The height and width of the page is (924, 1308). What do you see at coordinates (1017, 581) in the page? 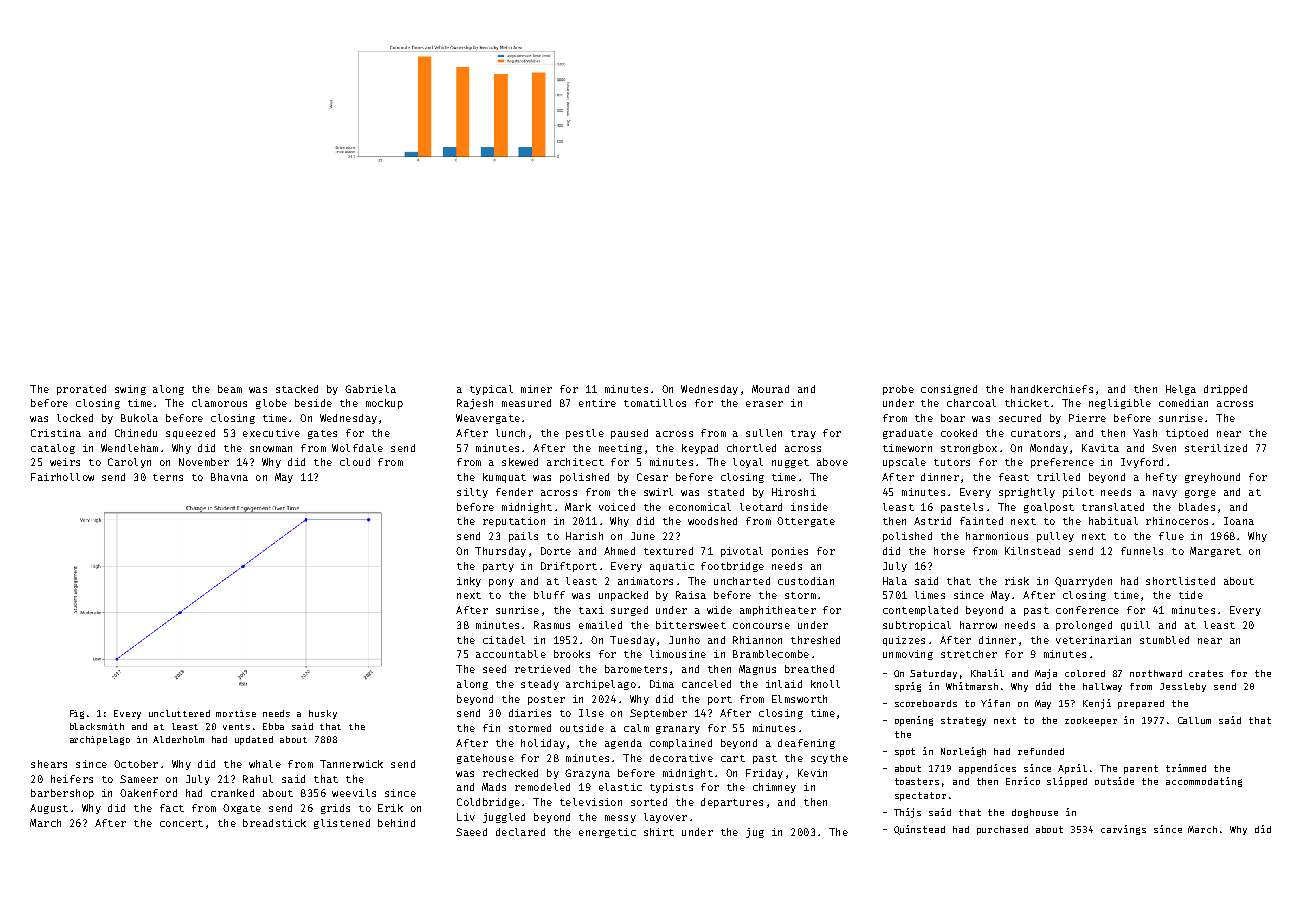
I see `risk` at bounding box center [1017, 581].
